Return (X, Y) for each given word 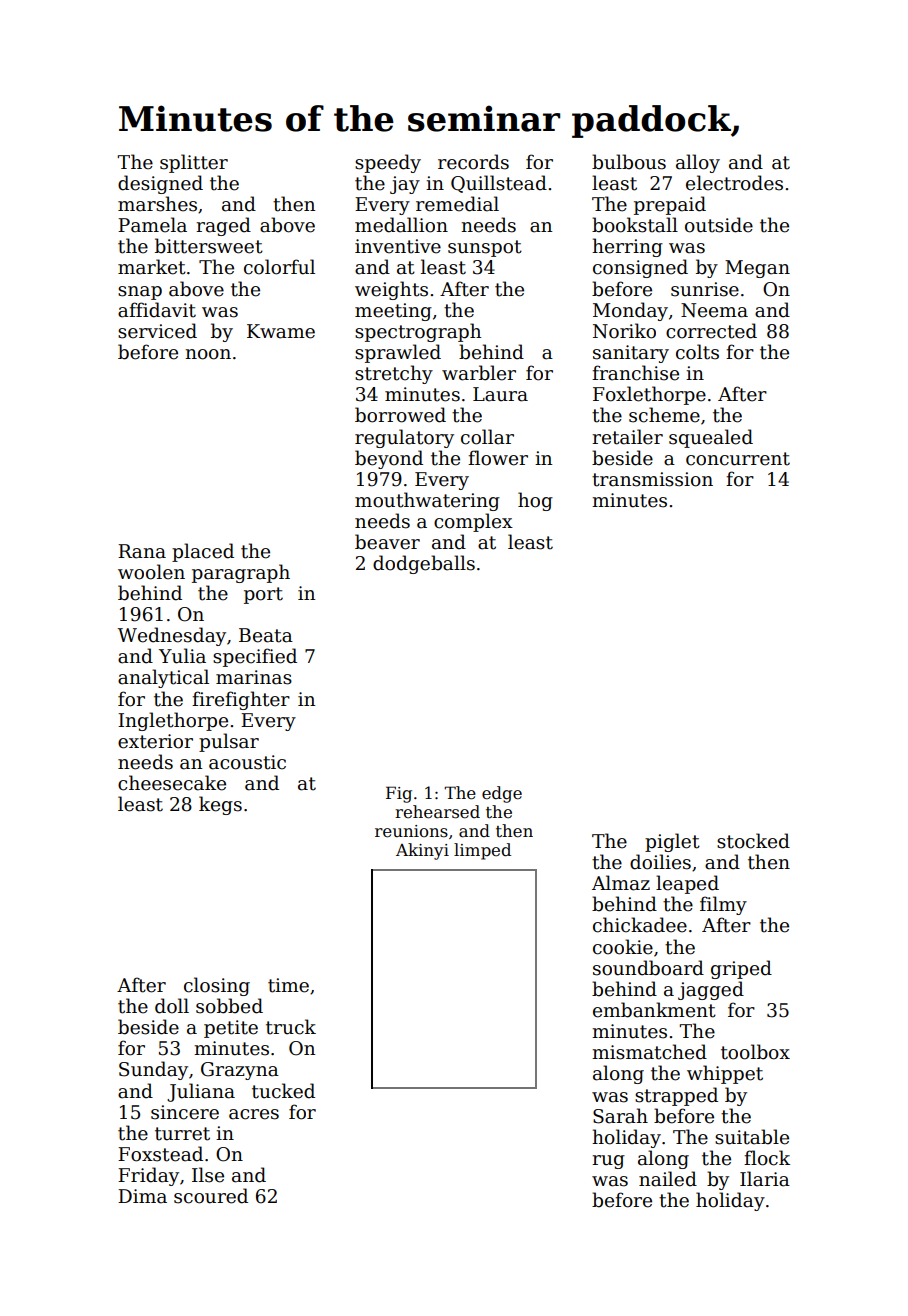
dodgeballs (424, 564)
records (473, 162)
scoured (211, 1196)
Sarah (620, 1116)
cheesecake (172, 783)
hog (535, 501)
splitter (194, 163)
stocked (753, 841)
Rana (142, 551)
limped (482, 851)
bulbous (629, 162)
